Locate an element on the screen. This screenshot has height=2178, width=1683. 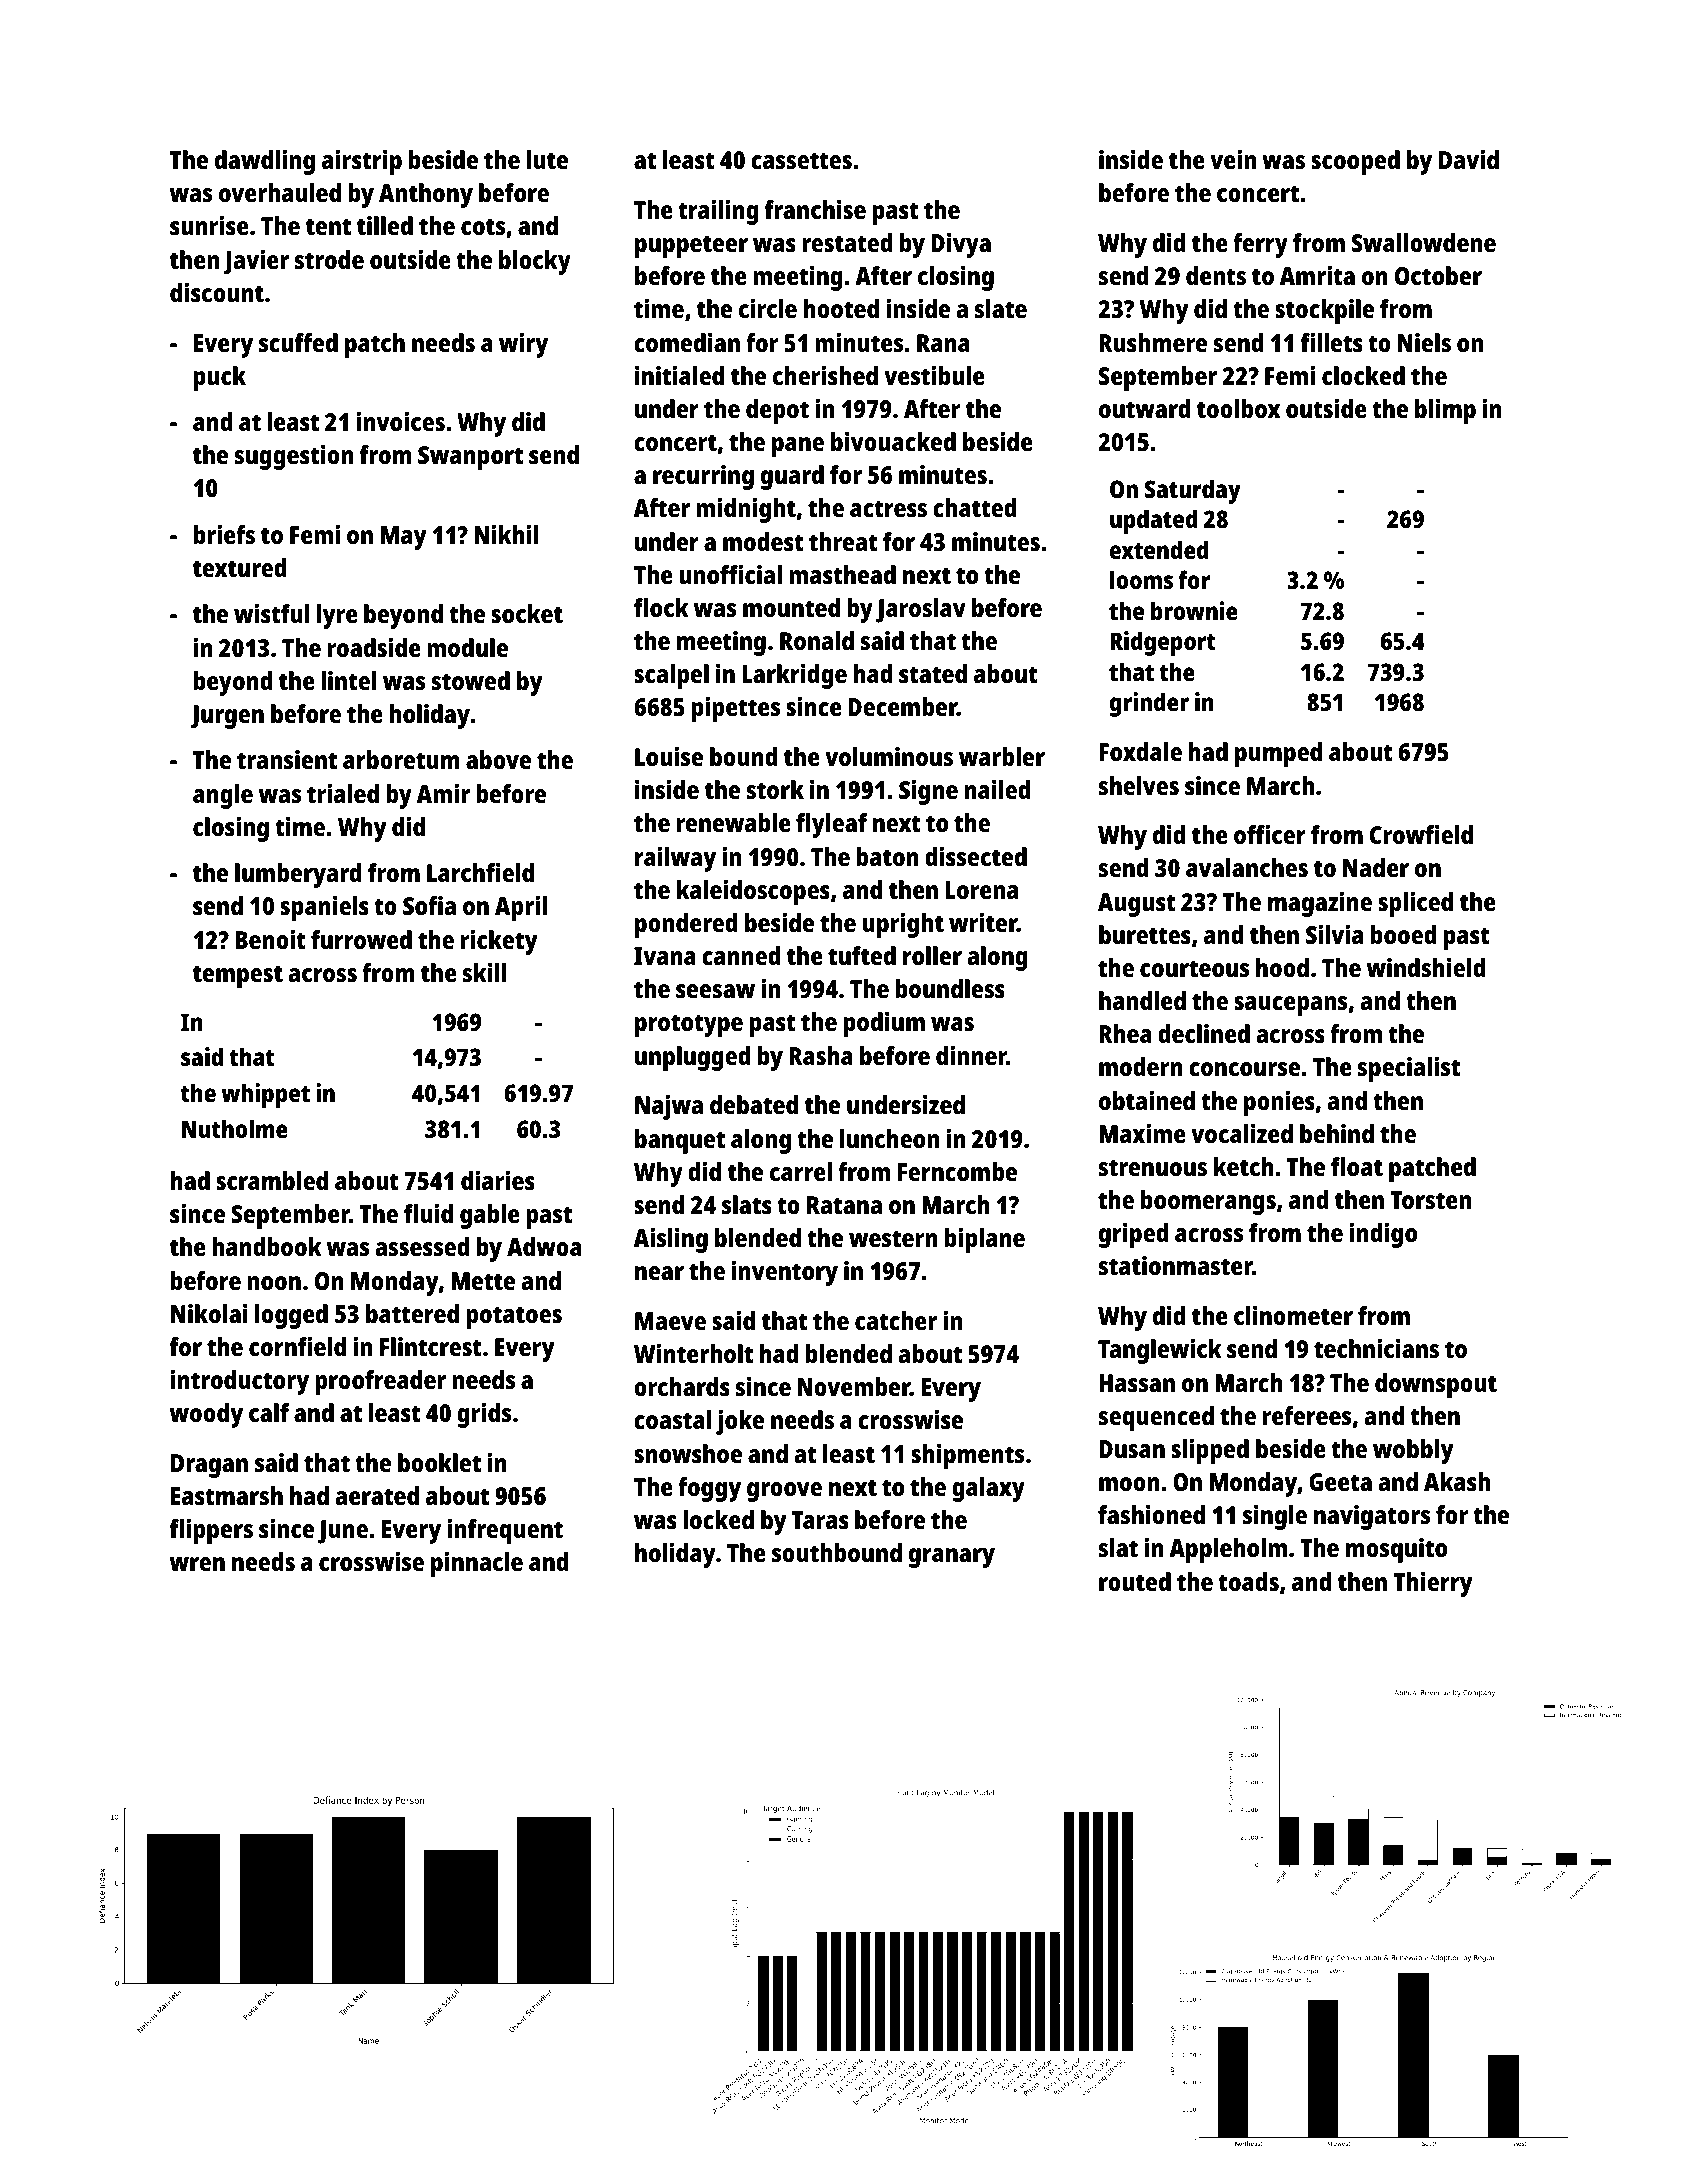
fillets is located at coordinates (1332, 342).
